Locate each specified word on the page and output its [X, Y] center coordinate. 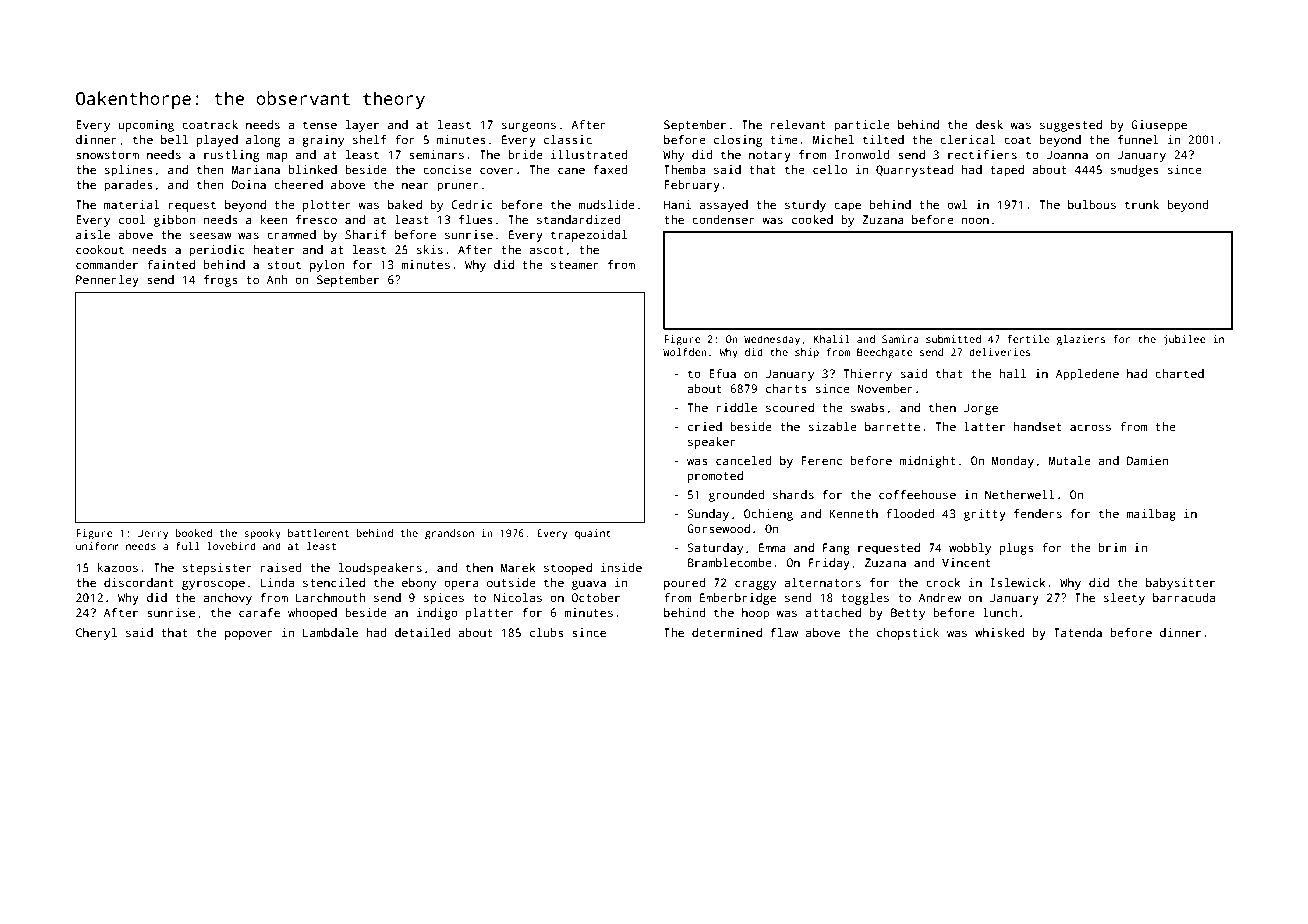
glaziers [1081, 340]
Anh [277, 279]
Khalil [832, 339]
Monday [1013, 462]
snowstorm [107, 155]
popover [249, 635]
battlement [318, 533]
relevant [798, 124]
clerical [968, 139]
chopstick [908, 634]
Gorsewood [718, 528]
